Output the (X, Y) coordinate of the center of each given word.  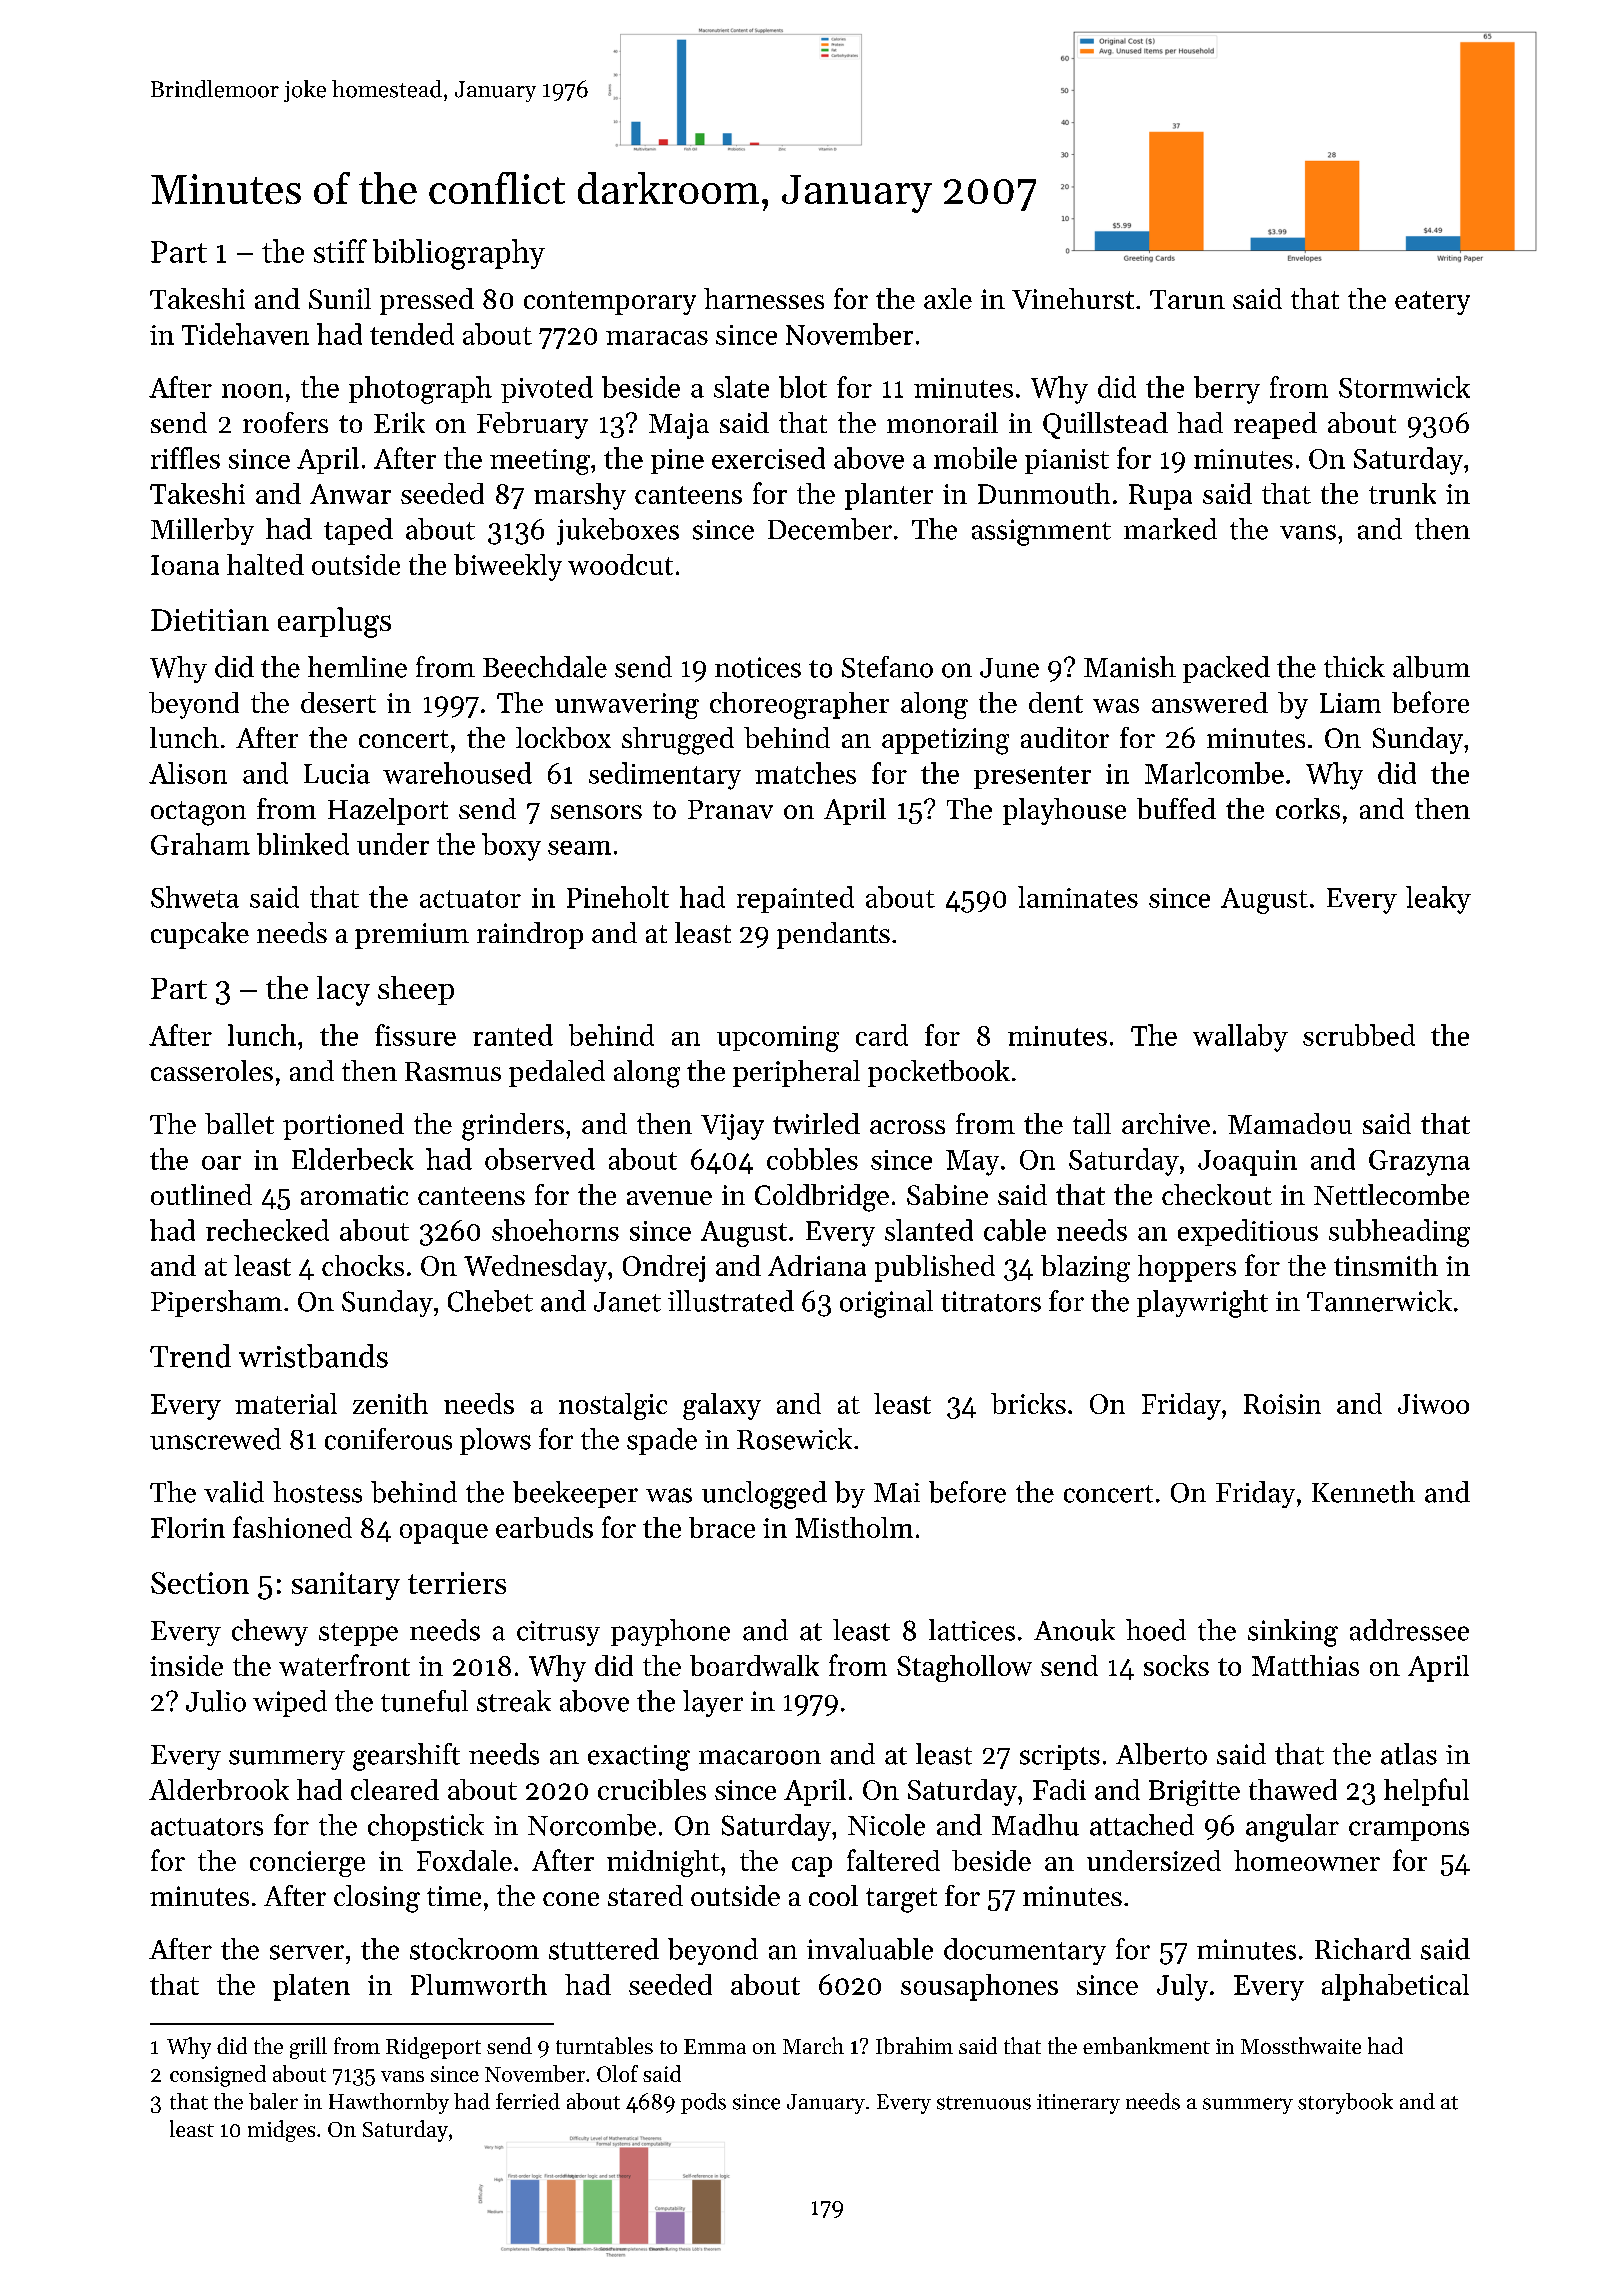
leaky (1438, 900)
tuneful (424, 1701)
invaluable (870, 1949)
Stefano (887, 667)
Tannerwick (1379, 1301)
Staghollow (964, 1668)
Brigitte (1194, 1793)
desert (338, 702)
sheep (416, 990)
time (454, 1896)
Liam (1350, 703)
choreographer (799, 705)
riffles (185, 458)
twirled (816, 1123)
